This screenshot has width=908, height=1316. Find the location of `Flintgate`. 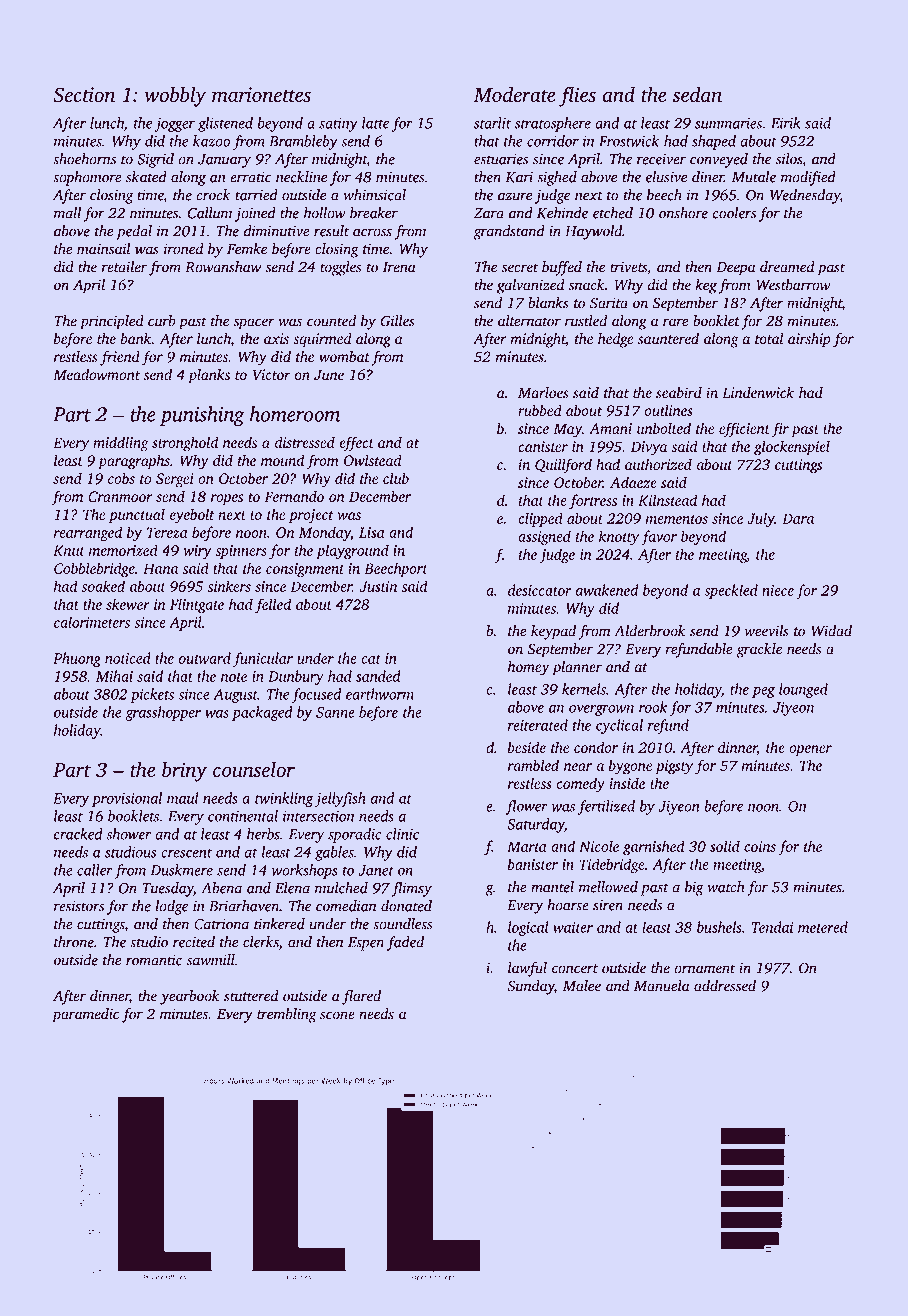

Flintgate is located at coordinates (197, 605).
